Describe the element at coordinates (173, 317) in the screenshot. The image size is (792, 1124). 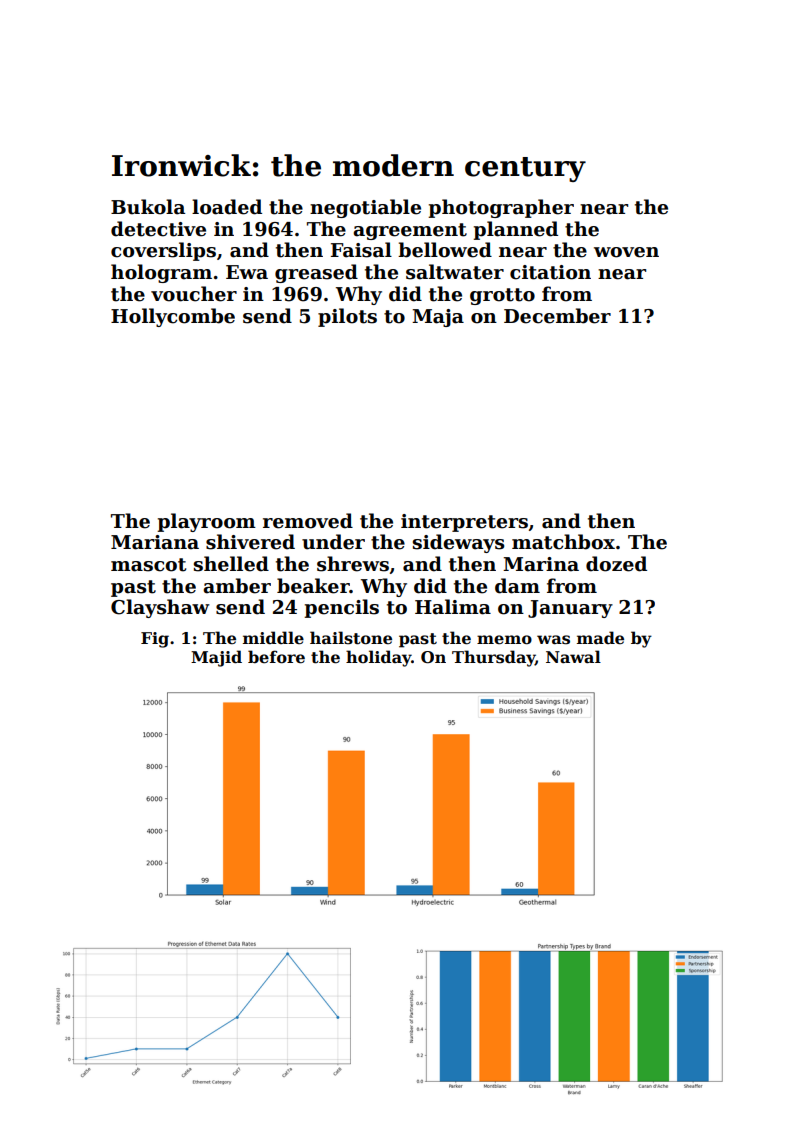
I see `Hollycombe` at that location.
